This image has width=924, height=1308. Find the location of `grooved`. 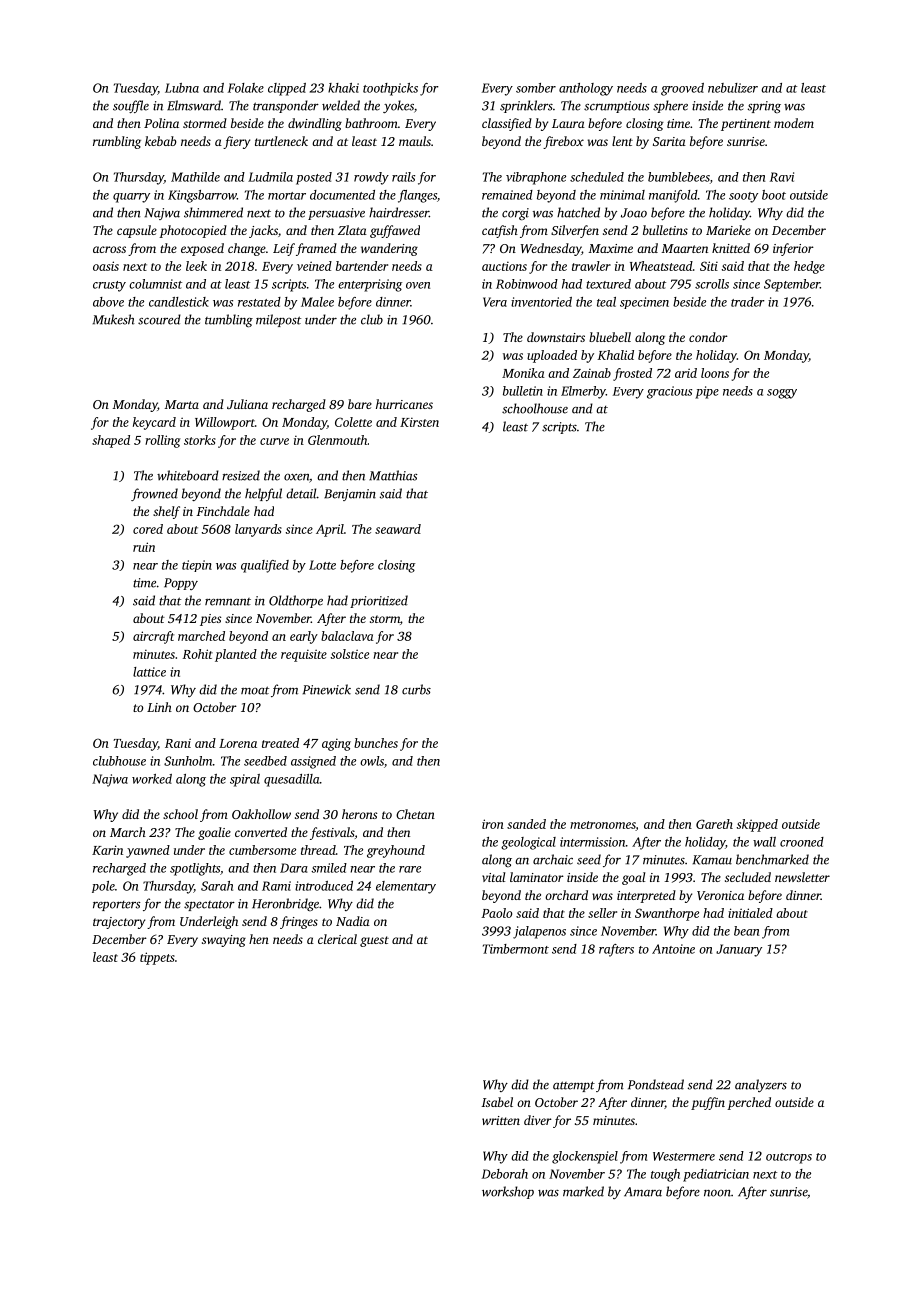

grooved is located at coordinates (682, 89).
